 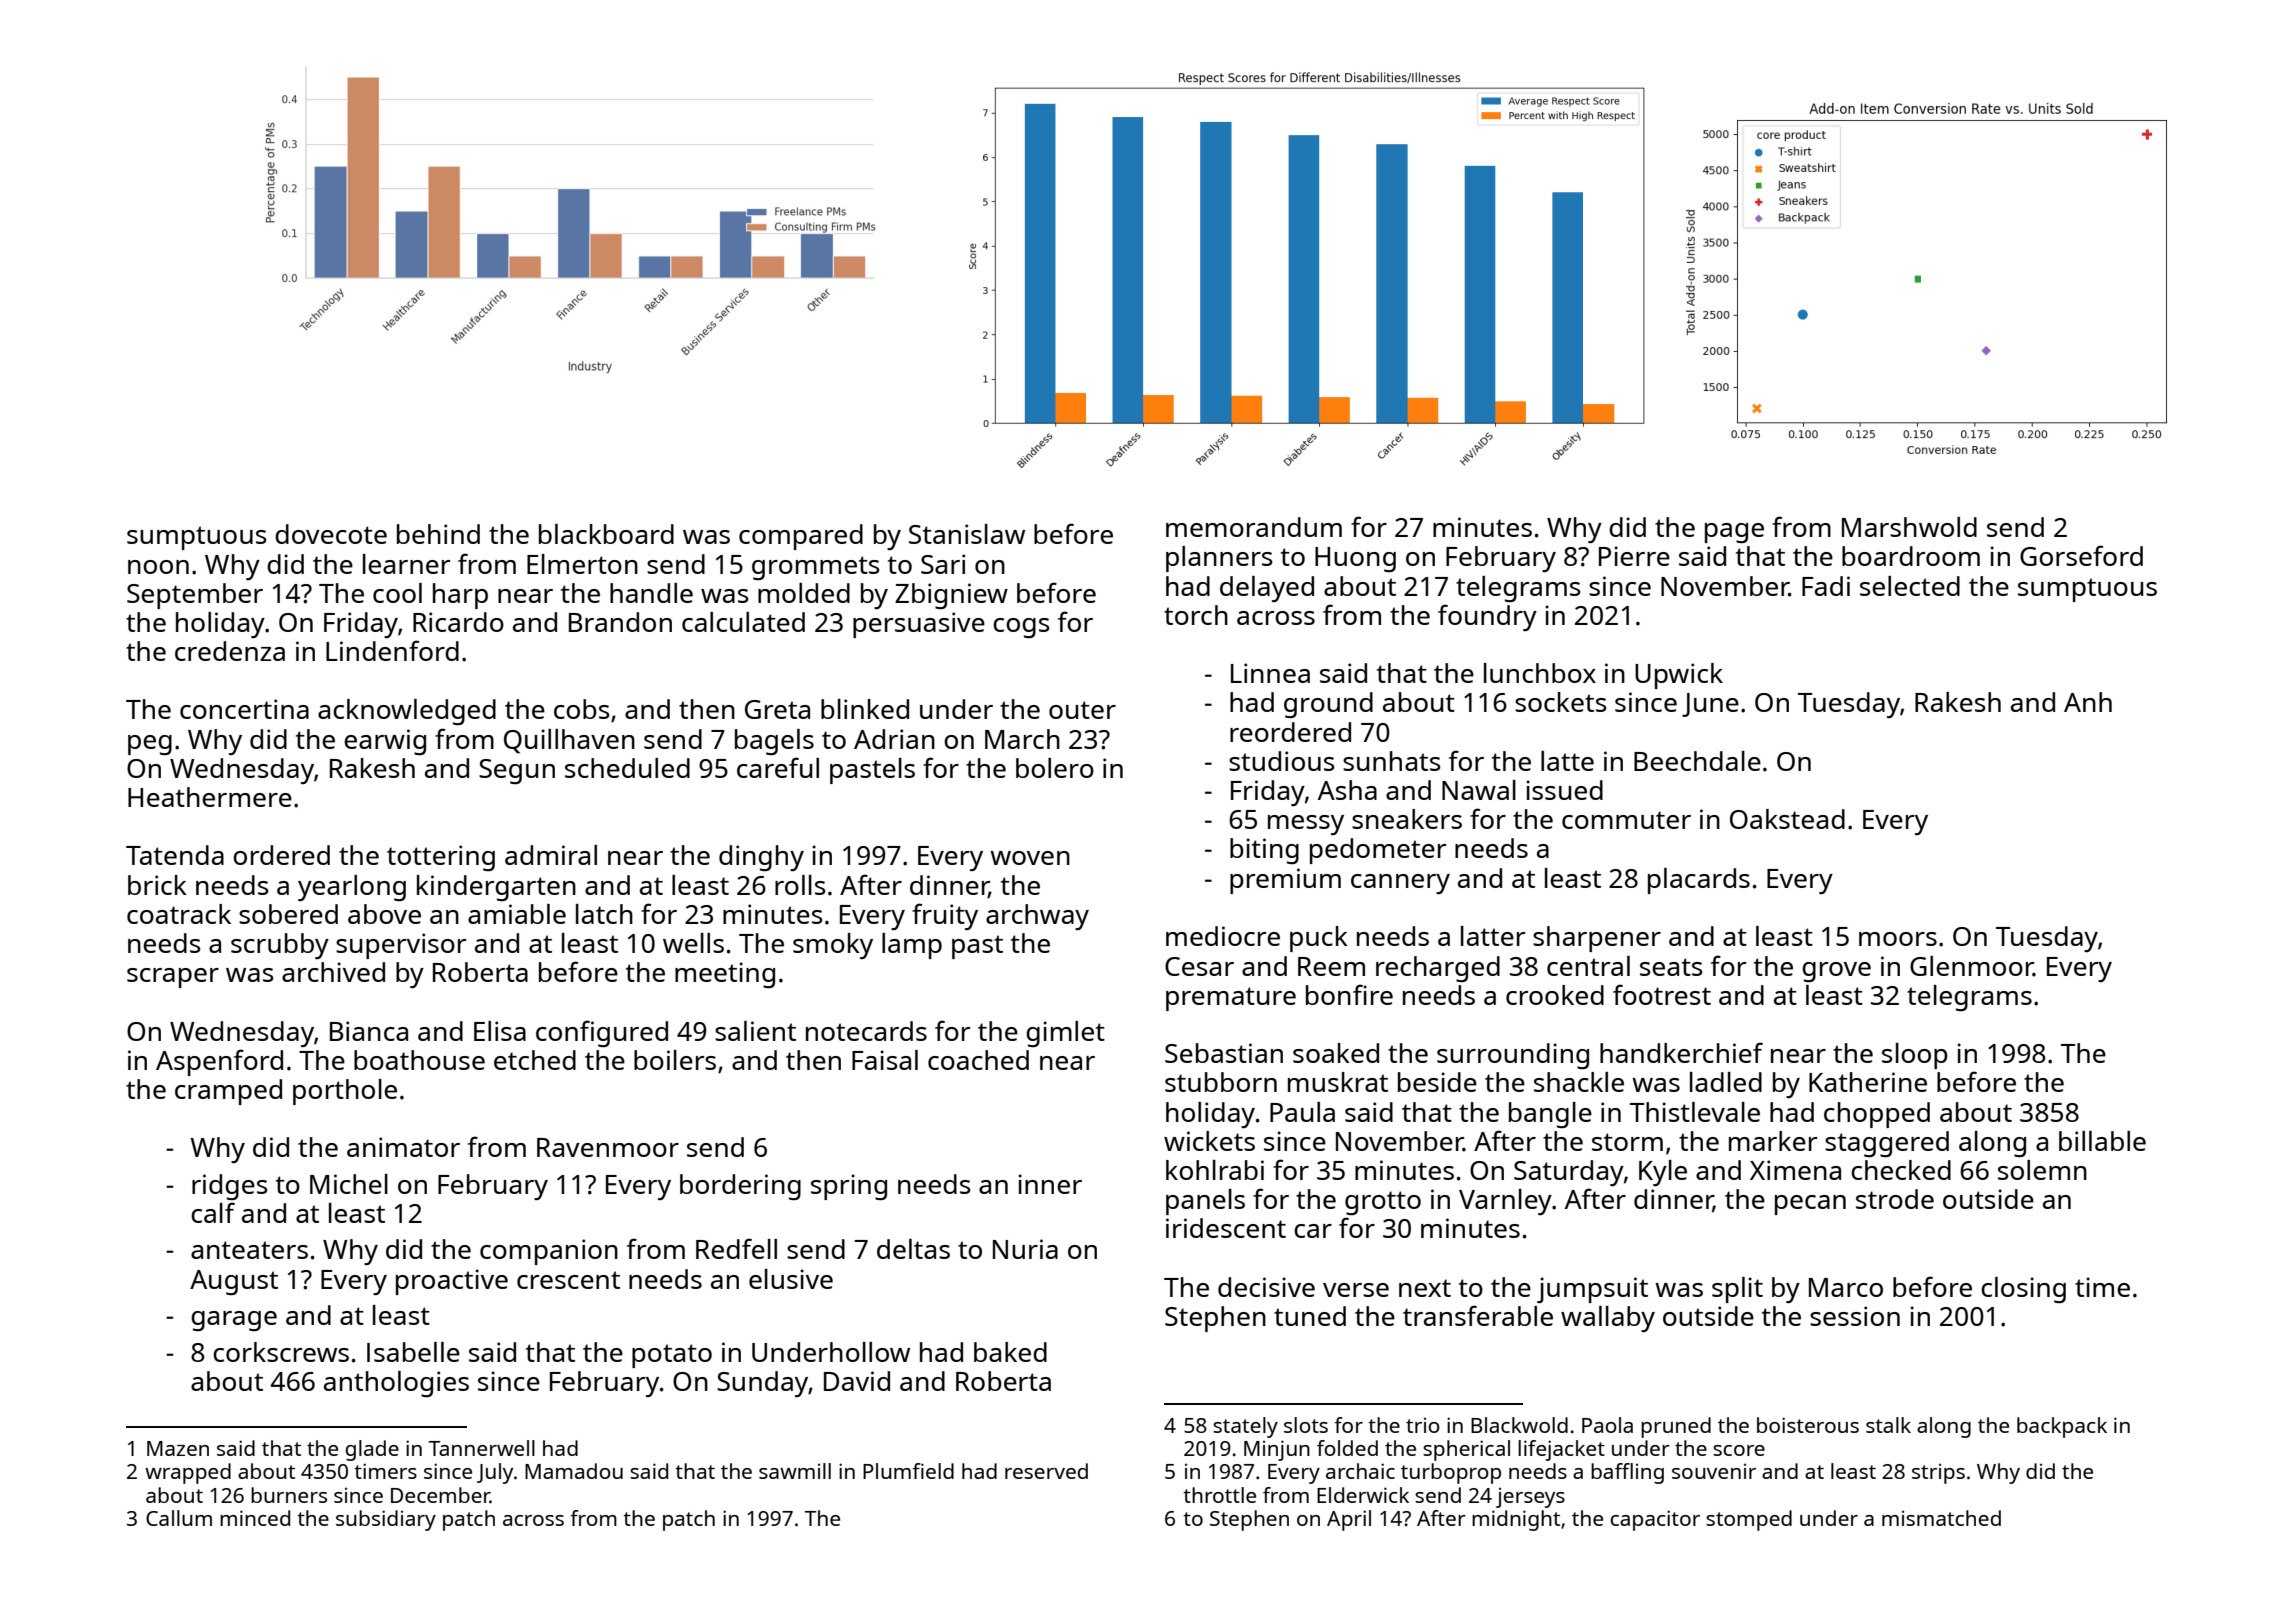 I want to click on compared, so click(x=801, y=537).
